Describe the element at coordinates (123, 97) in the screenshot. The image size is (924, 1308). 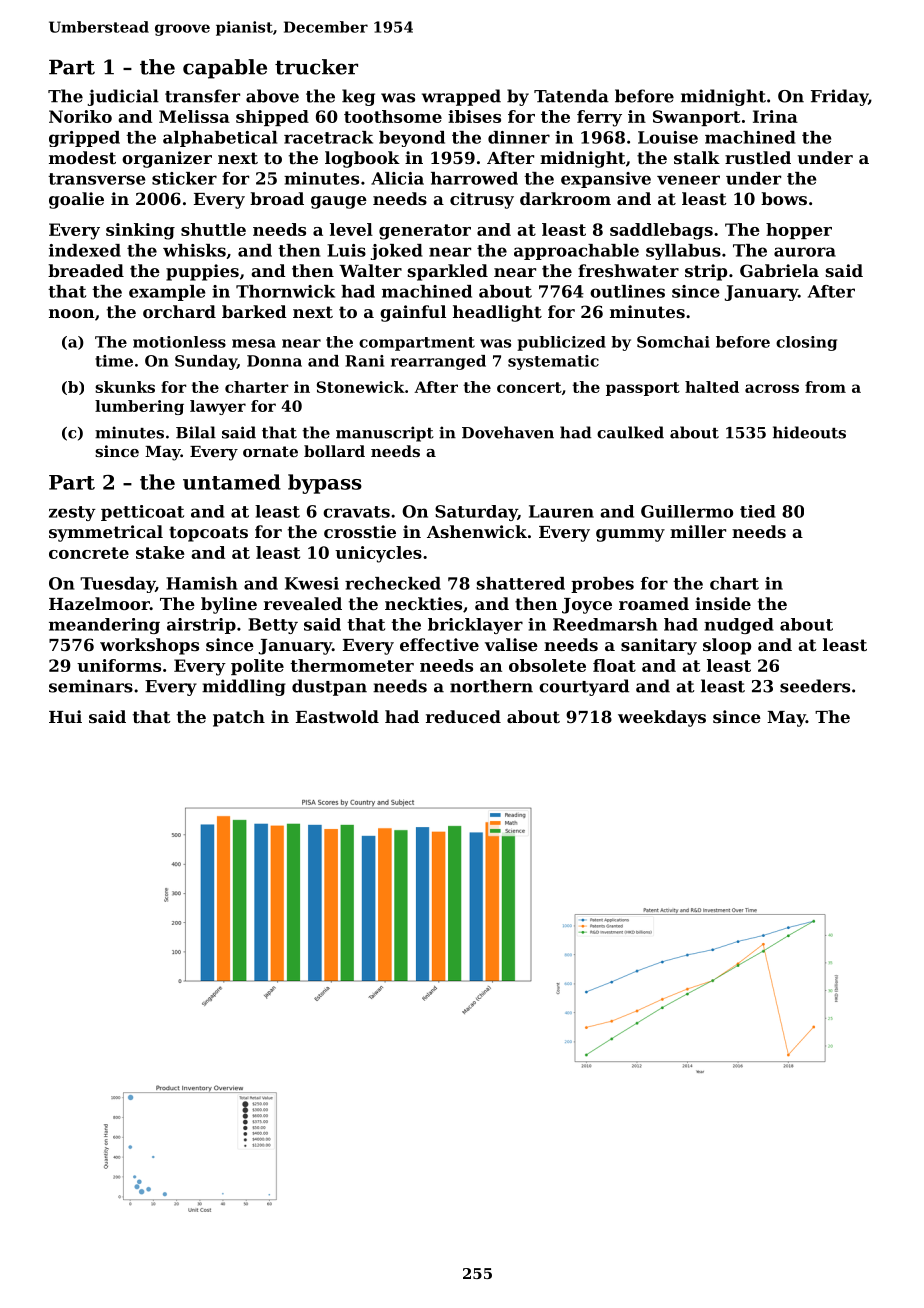
I see `judicial` at that location.
